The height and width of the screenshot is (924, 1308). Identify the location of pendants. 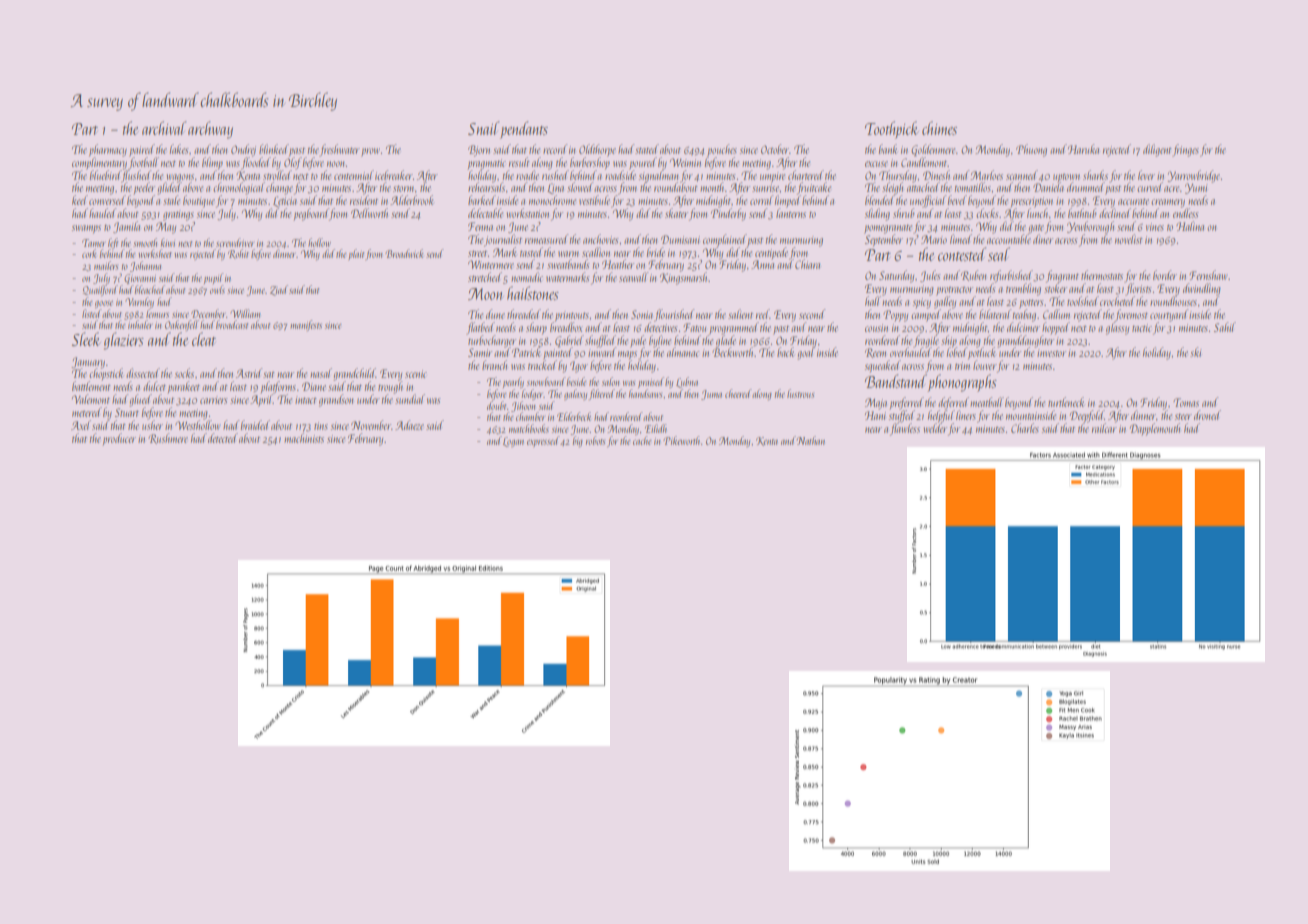
(524, 130).
